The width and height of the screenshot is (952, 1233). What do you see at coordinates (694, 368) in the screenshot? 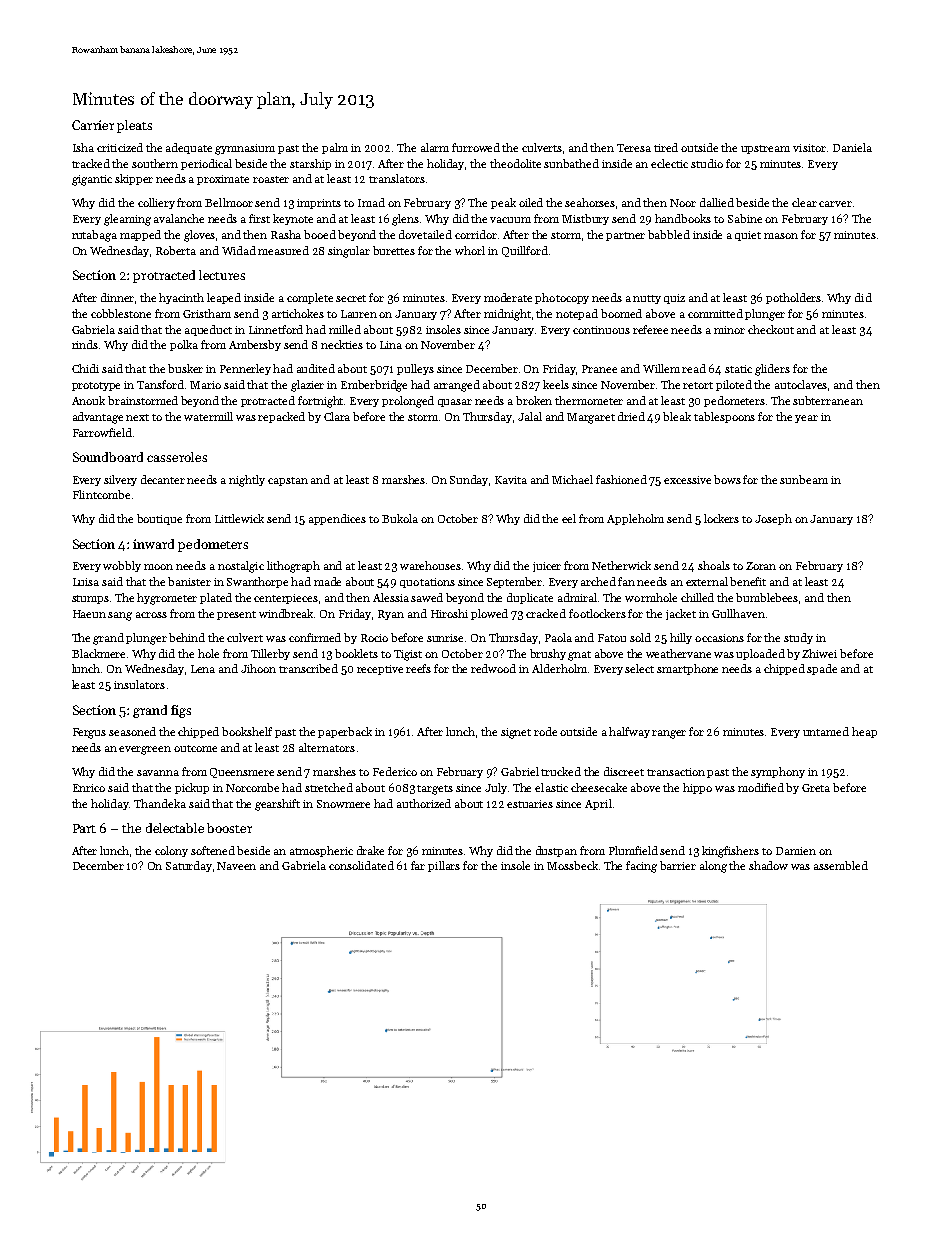
I see `read` at bounding box center [694, 368].
